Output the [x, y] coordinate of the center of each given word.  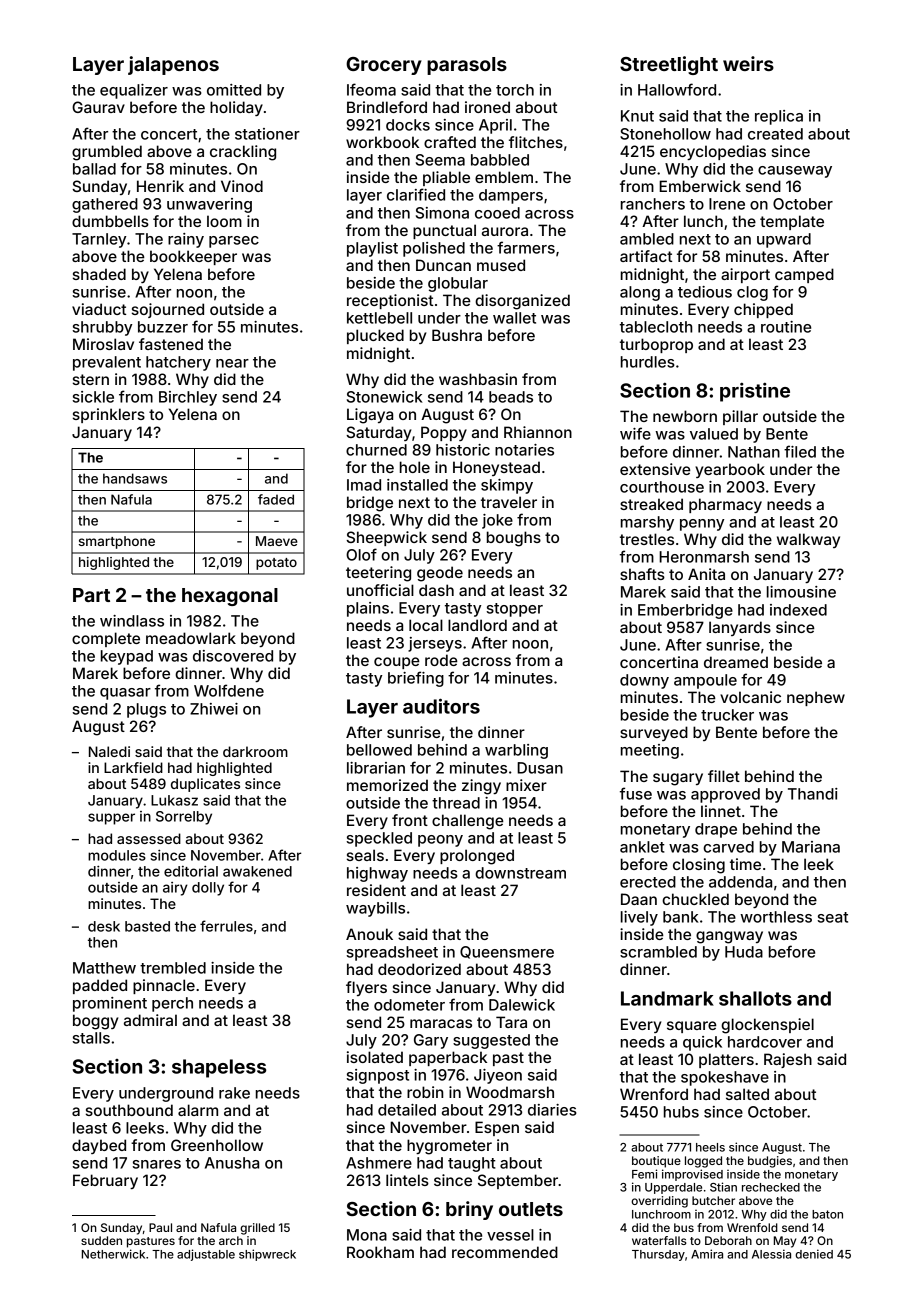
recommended [505, 1252]
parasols [467, 66]
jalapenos [173, 65]
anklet [642, 847]
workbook [382, 142]
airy [175, 889]
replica [779, 117]
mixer [526, 785]
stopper [514, 610]
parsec [234, 242]
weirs [748, 63]
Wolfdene [229, 690]
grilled [257, 1229]
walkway [808, 540]
